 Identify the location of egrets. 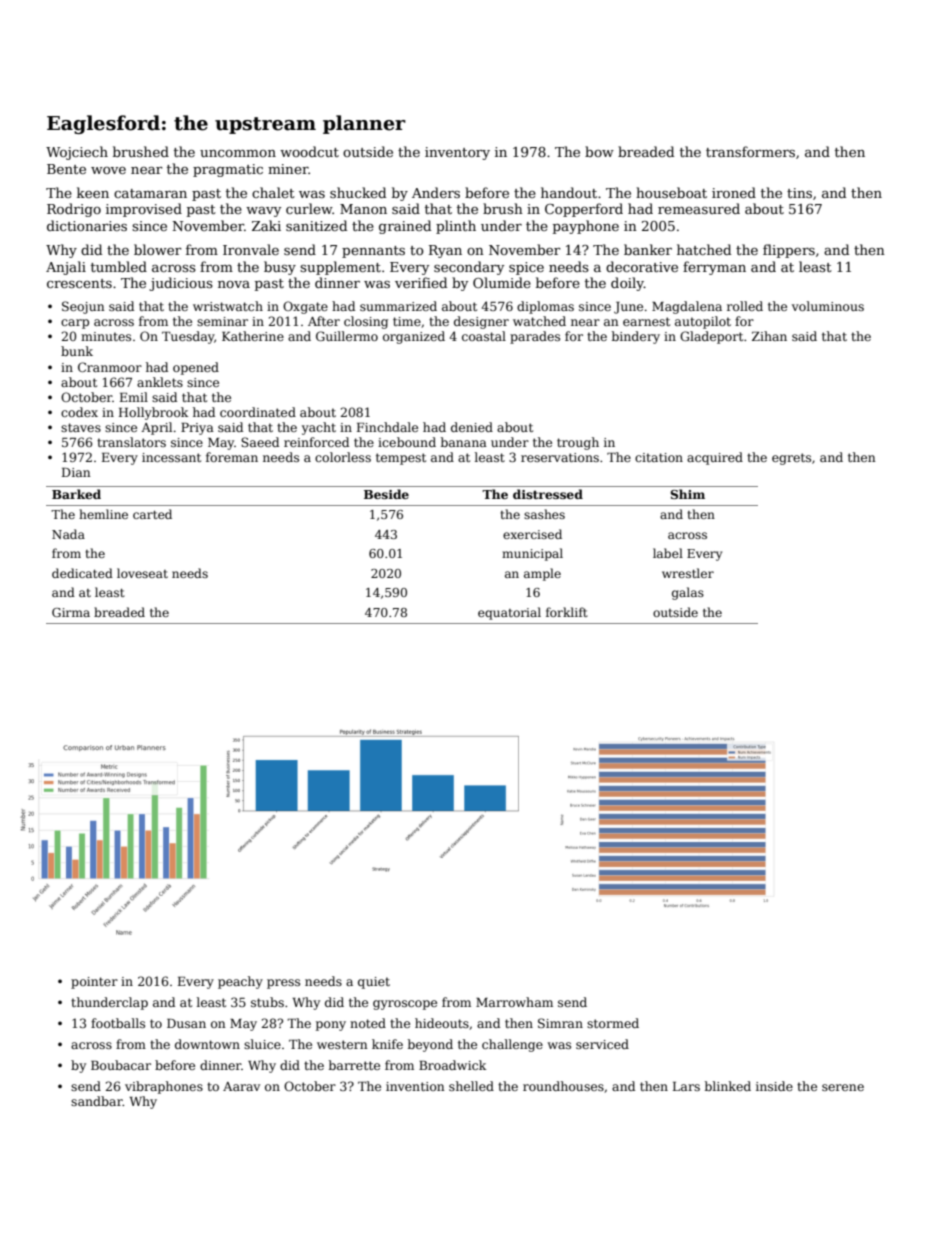
(791, 459).
